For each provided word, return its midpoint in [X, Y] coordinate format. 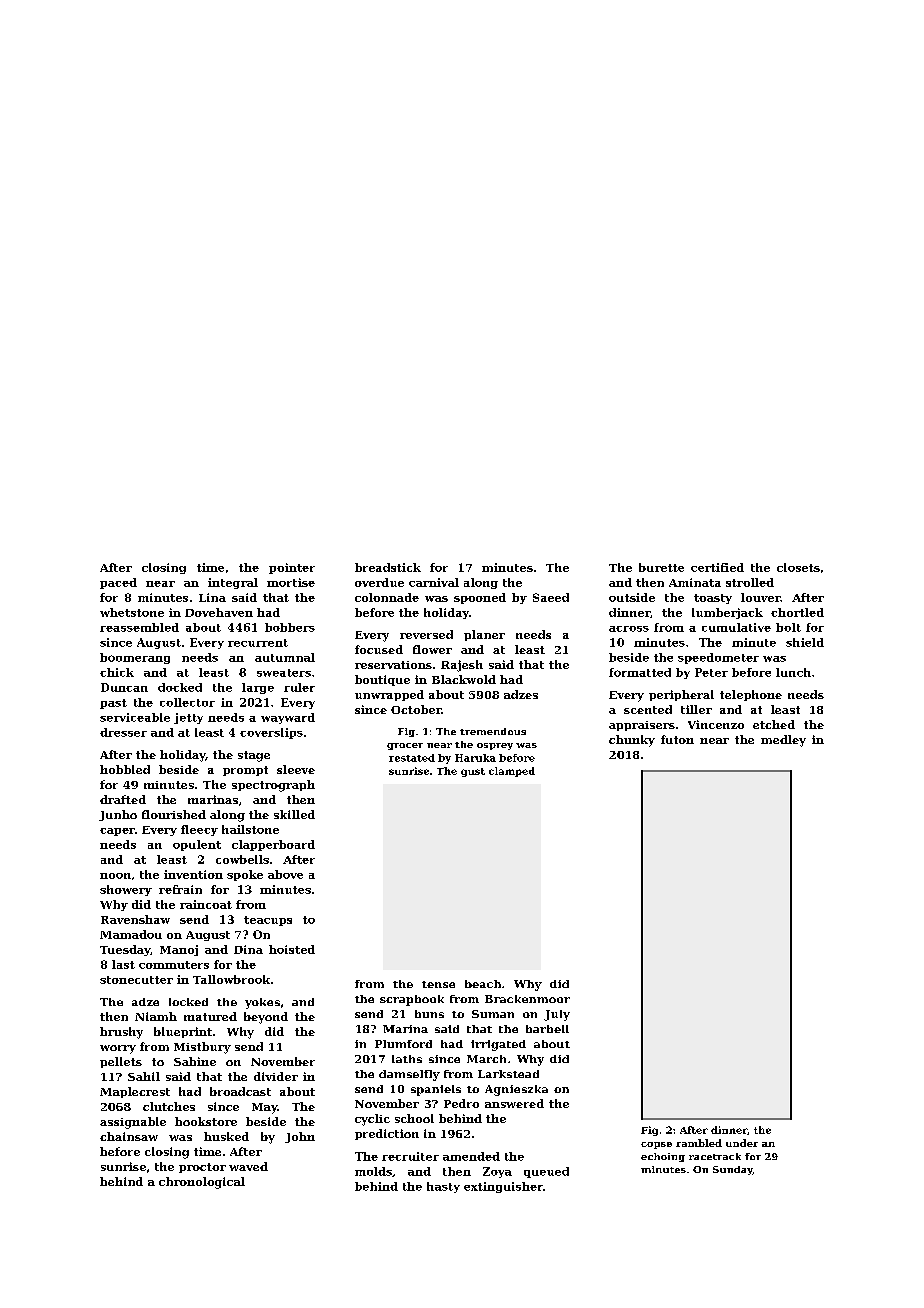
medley [783, 741]
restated [412, 758]
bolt [788, 627]
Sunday [733, 1170]
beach [483, 984]
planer [484, 635]
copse [656, 1145]
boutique [382, 680]
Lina [212, 597]
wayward [288, 718]
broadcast [240, 1091]
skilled [294, 814]
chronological [202, 1183]
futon [677, 739]
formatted [640, 672]
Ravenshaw [135, 919]
